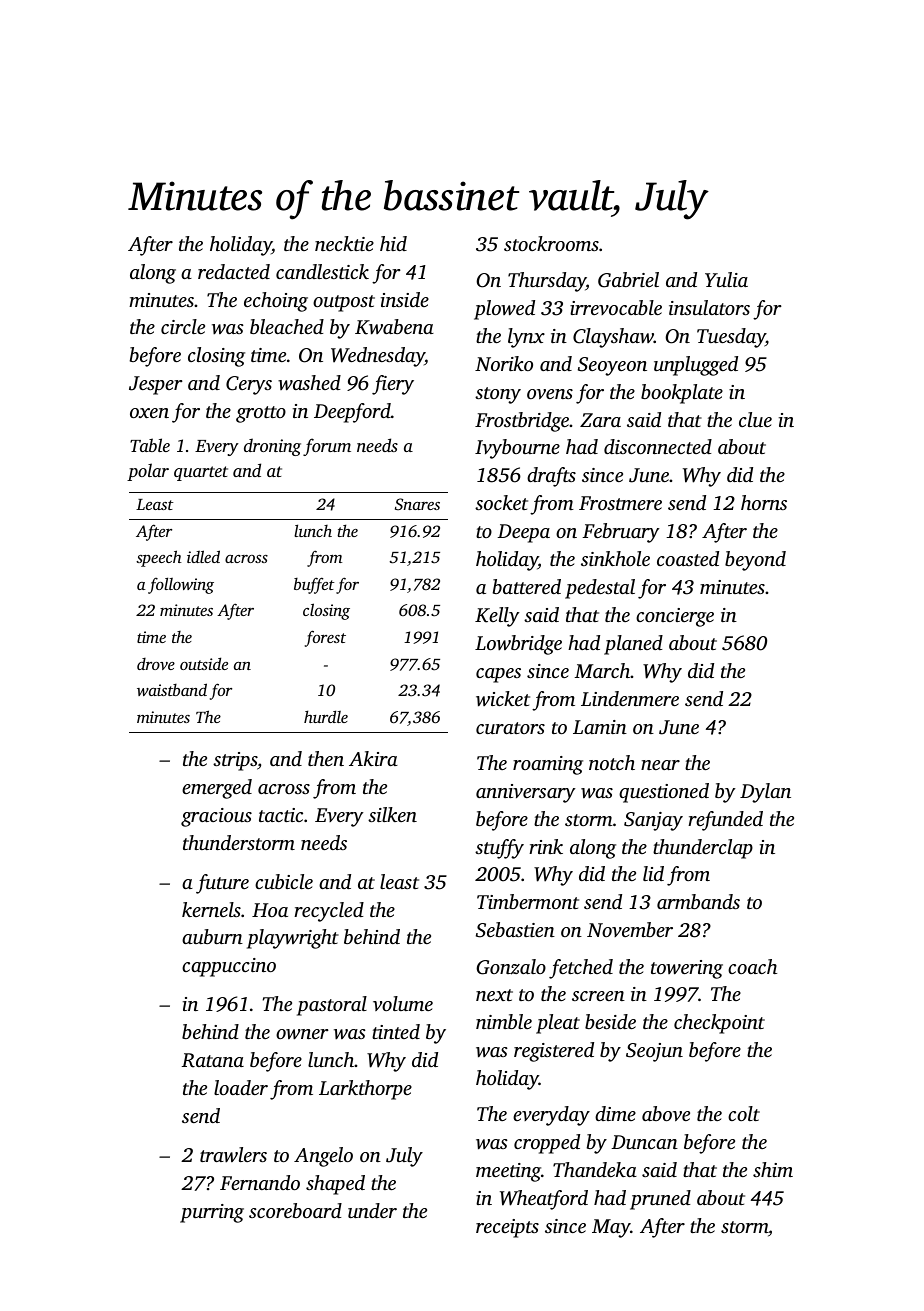  Describe the element at coordinates (417, 504) in the image. I see `Snares` at that location.
